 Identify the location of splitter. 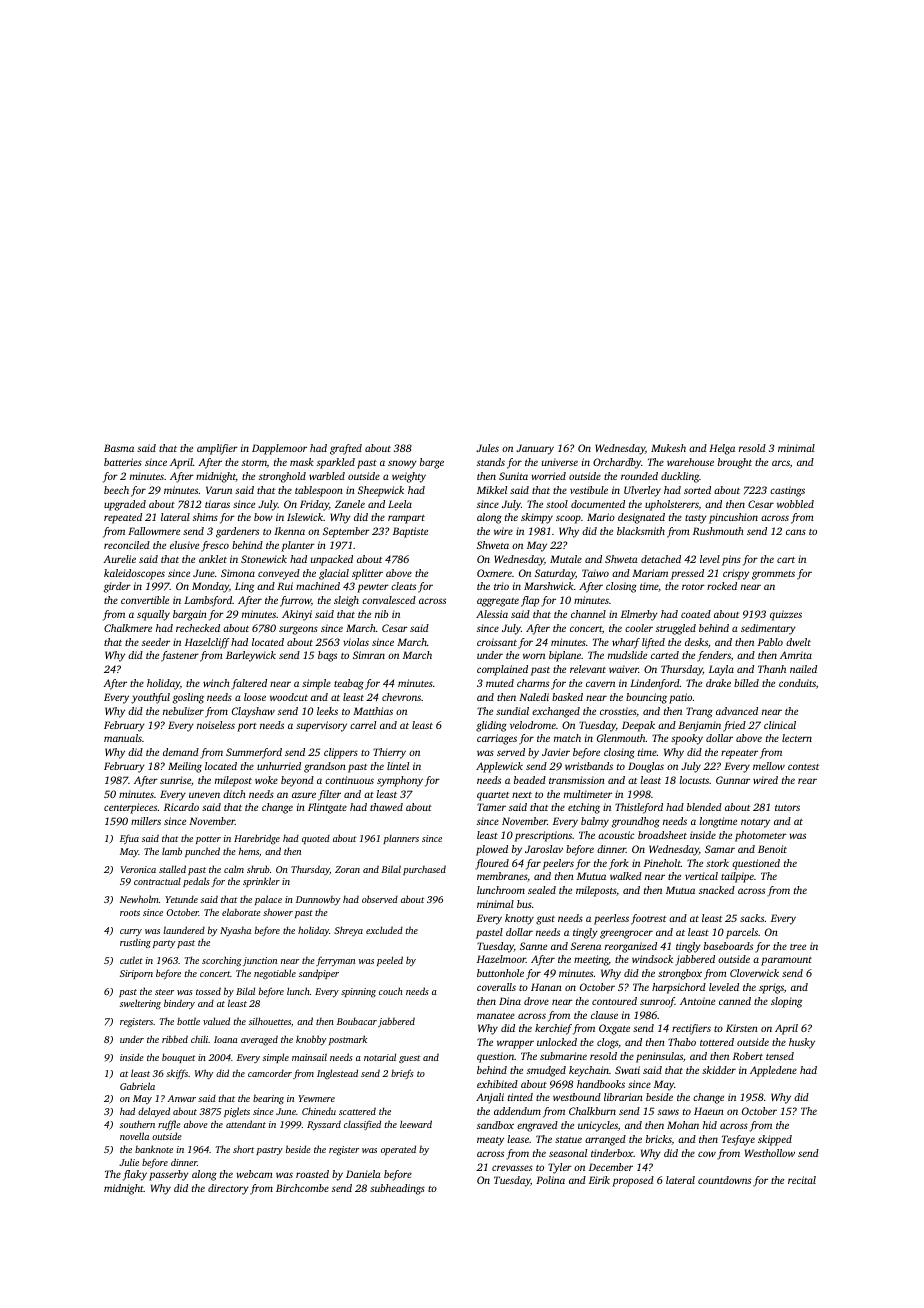
(367, 574).
